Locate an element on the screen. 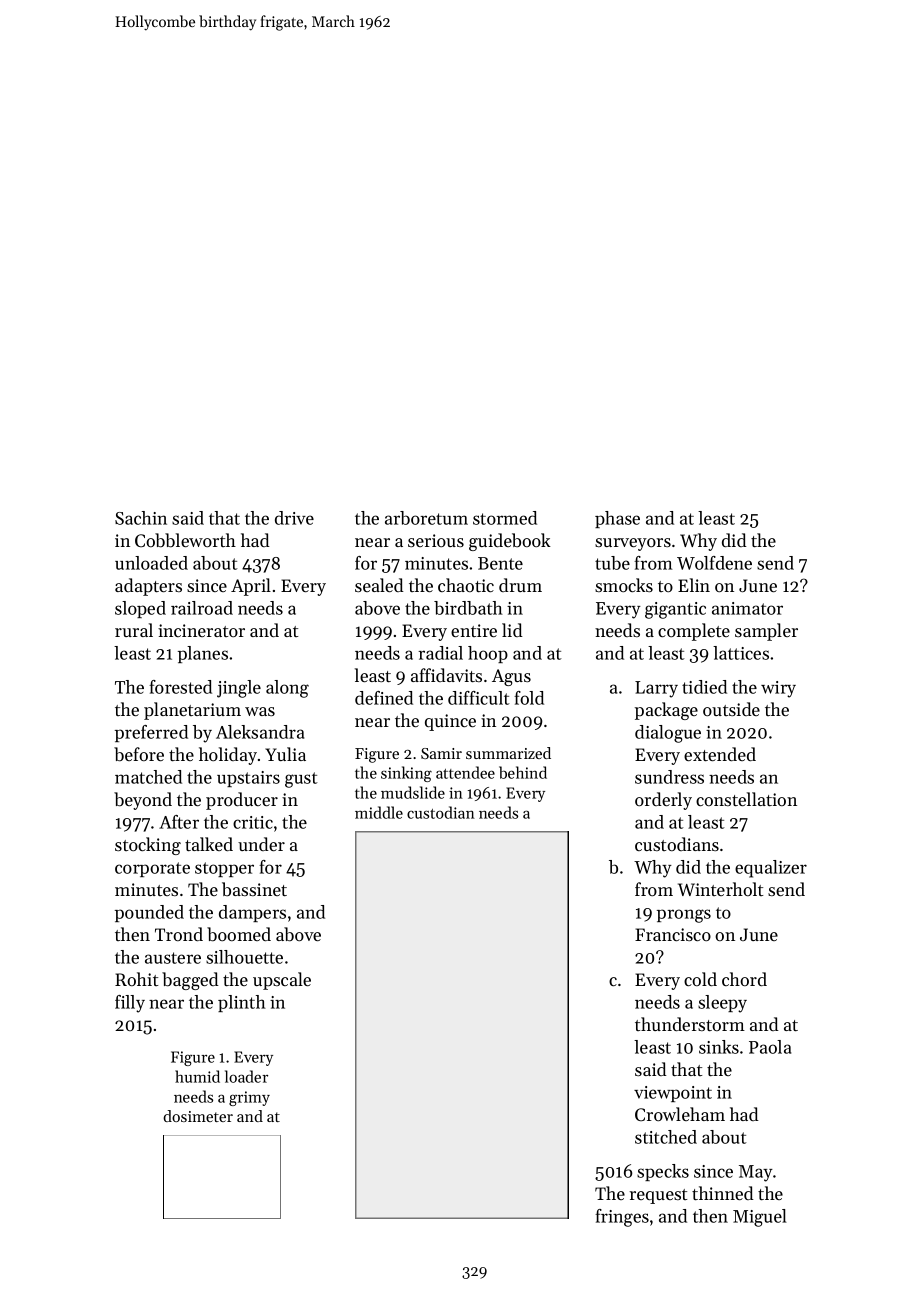 This screenshot has width=924, height=1308. hoop is located at coordinates (488, 654).
